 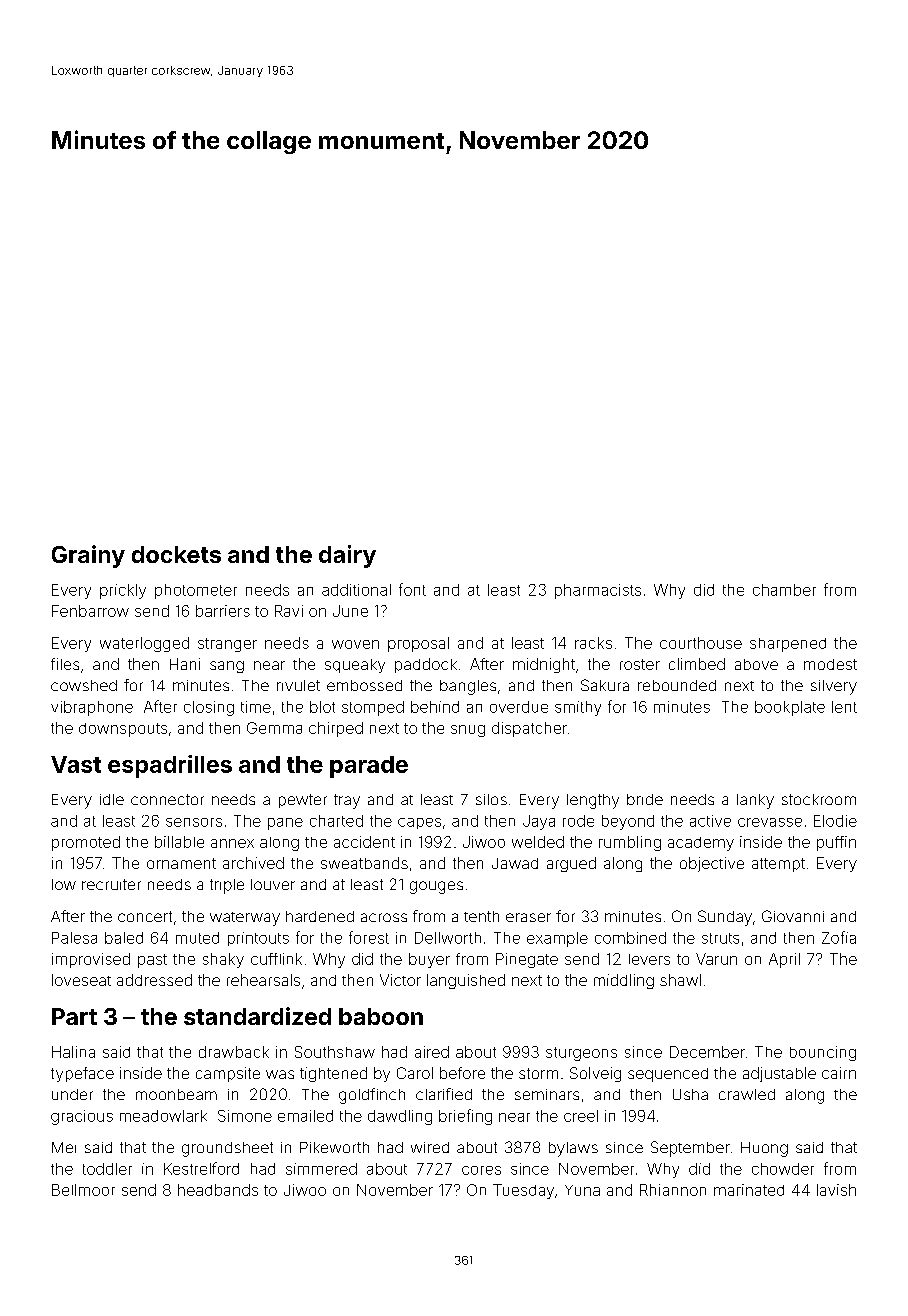 I want to click on forest, so click(x=369, y=937).
